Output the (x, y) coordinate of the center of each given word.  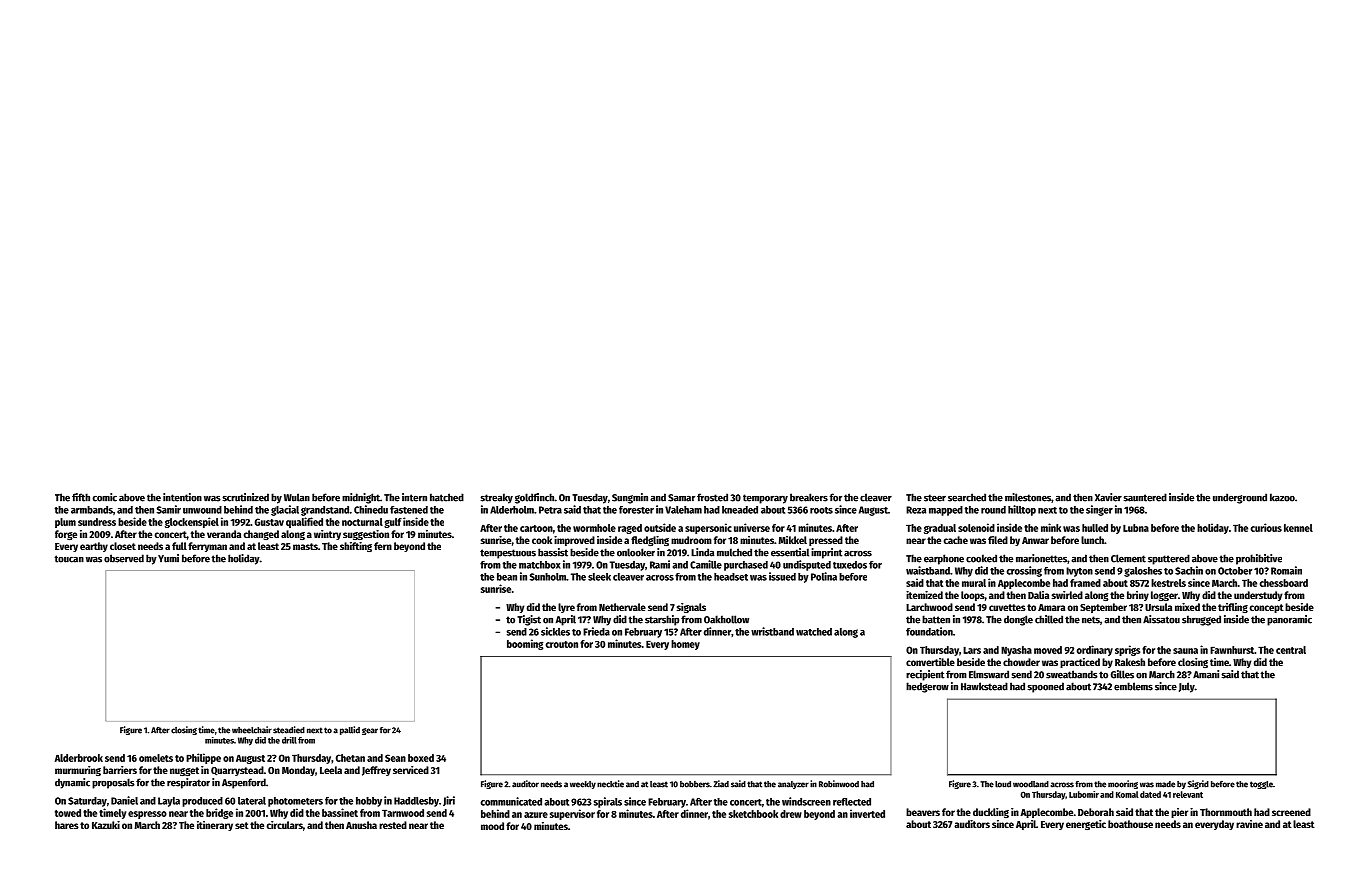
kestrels (1168, 583)
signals (691, 608)
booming (525, 644)
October (1235, 571)
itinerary (215, 826)
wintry (327, 535)
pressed (826, 541)
